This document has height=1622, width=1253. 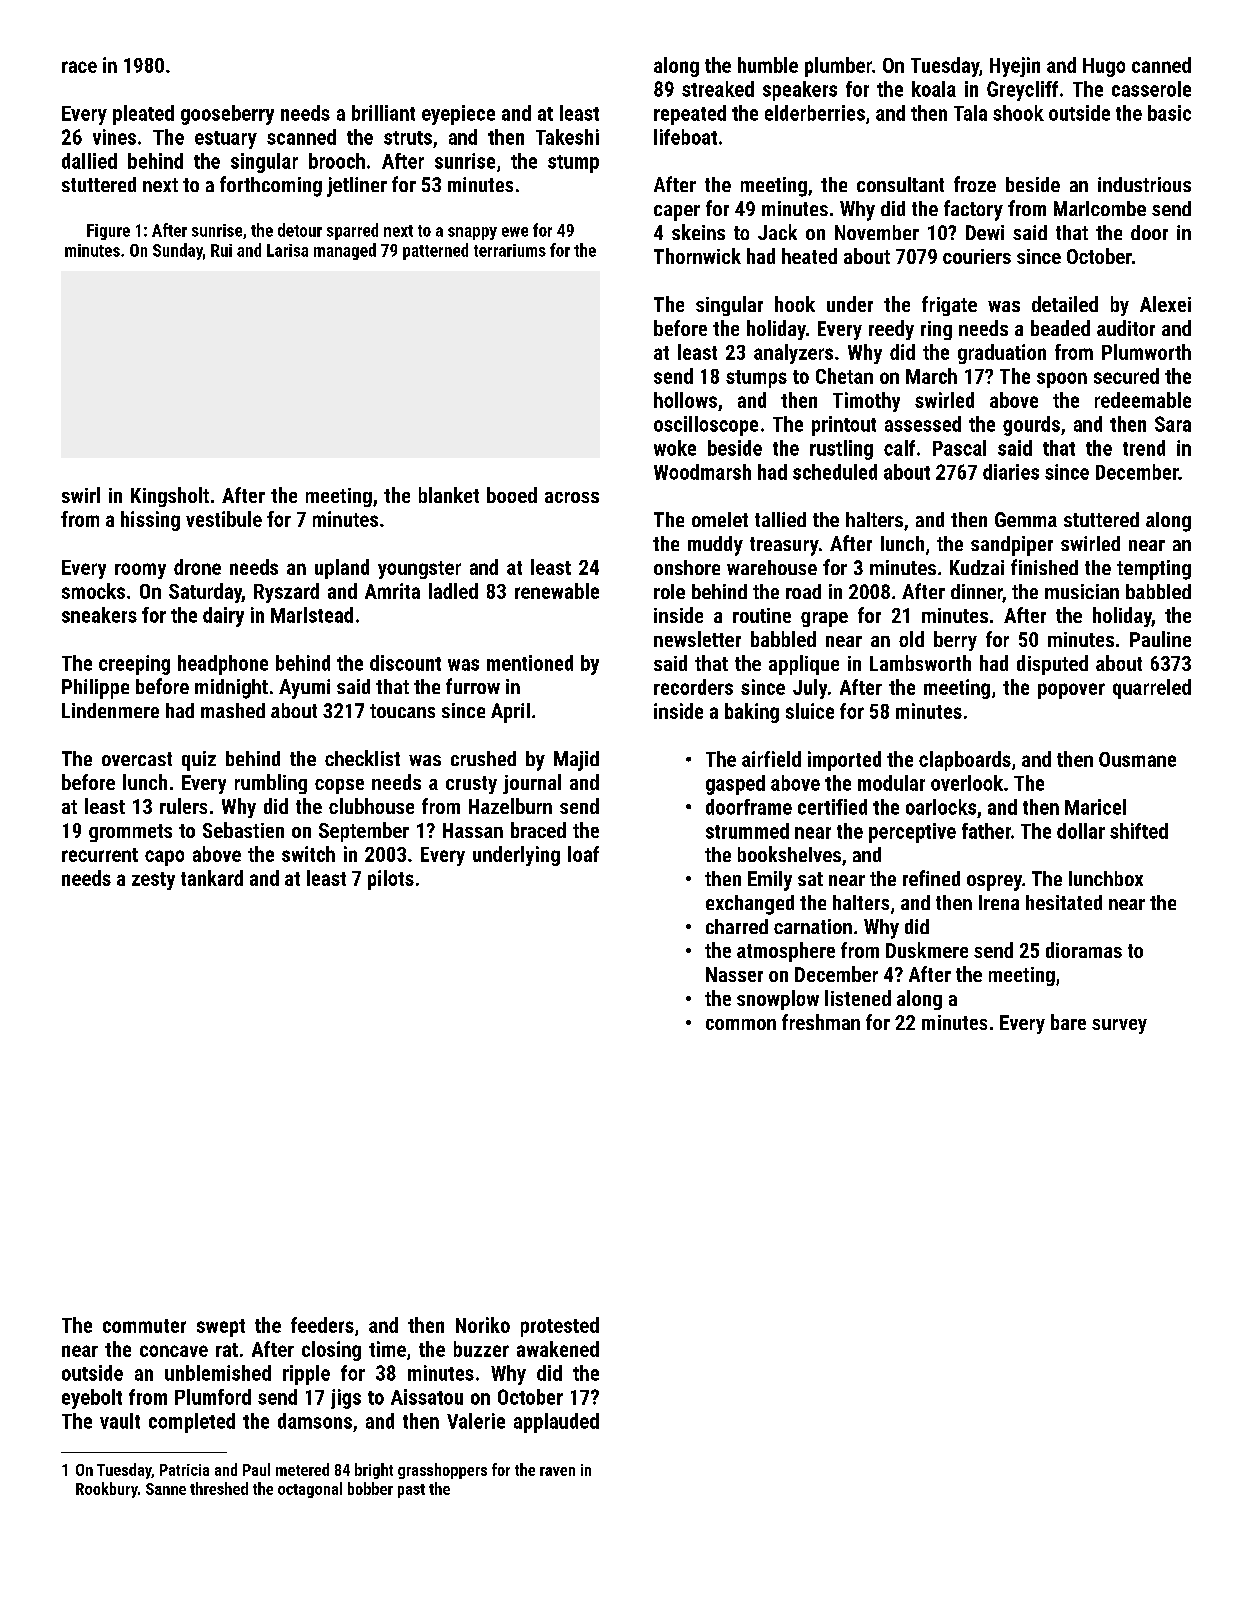 What do you see at coordinates (271, 186) in the document?
I see `forthcoming` at bounding box center [271, 186].
